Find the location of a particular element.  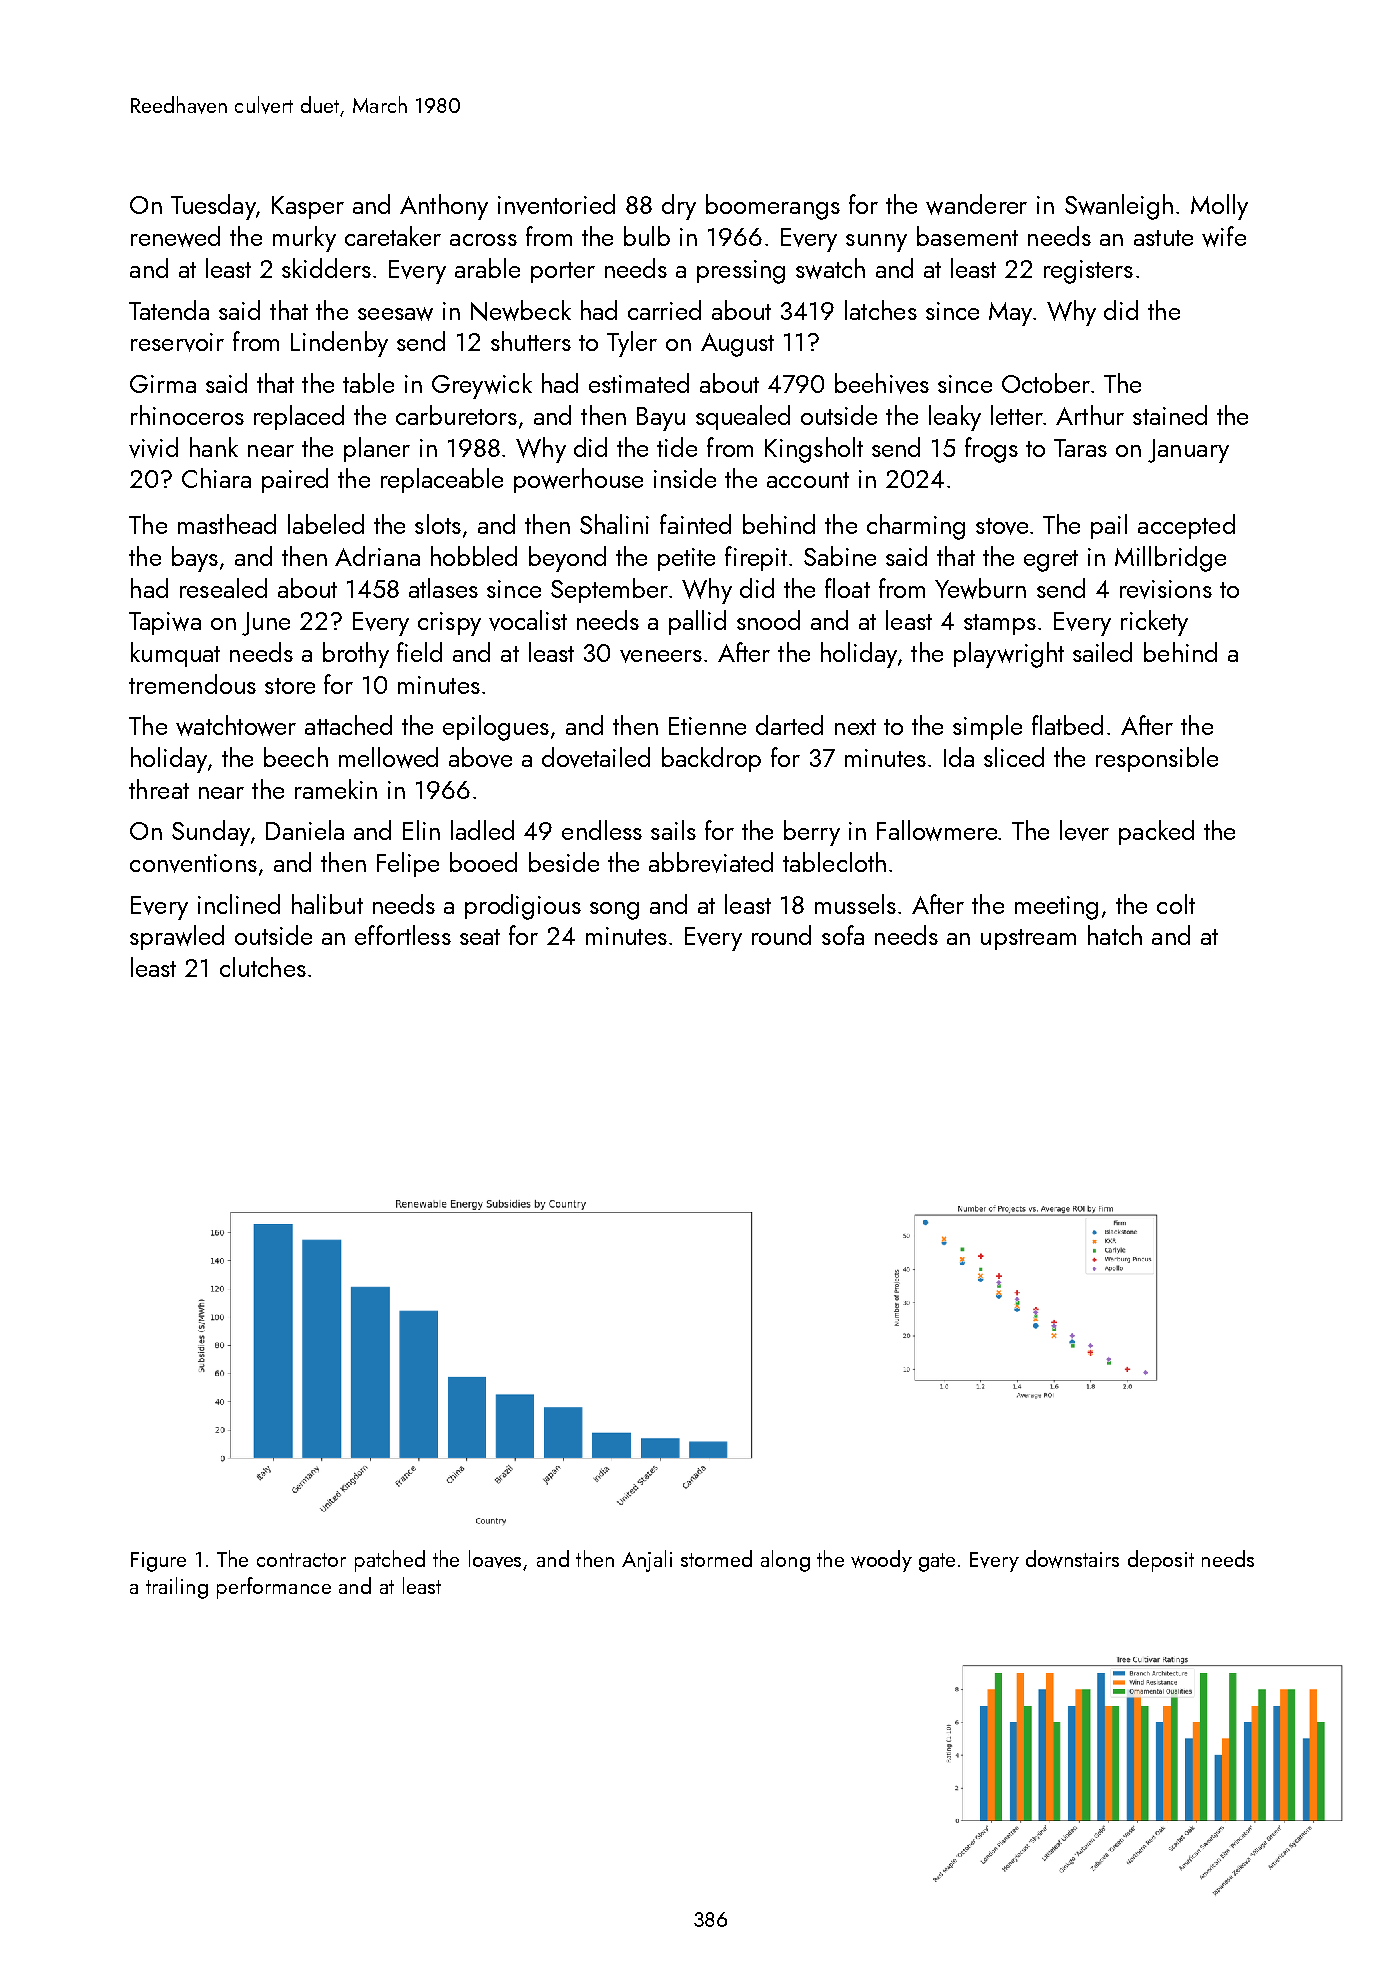

downstairs is located at coordinates (1072, 1559).
